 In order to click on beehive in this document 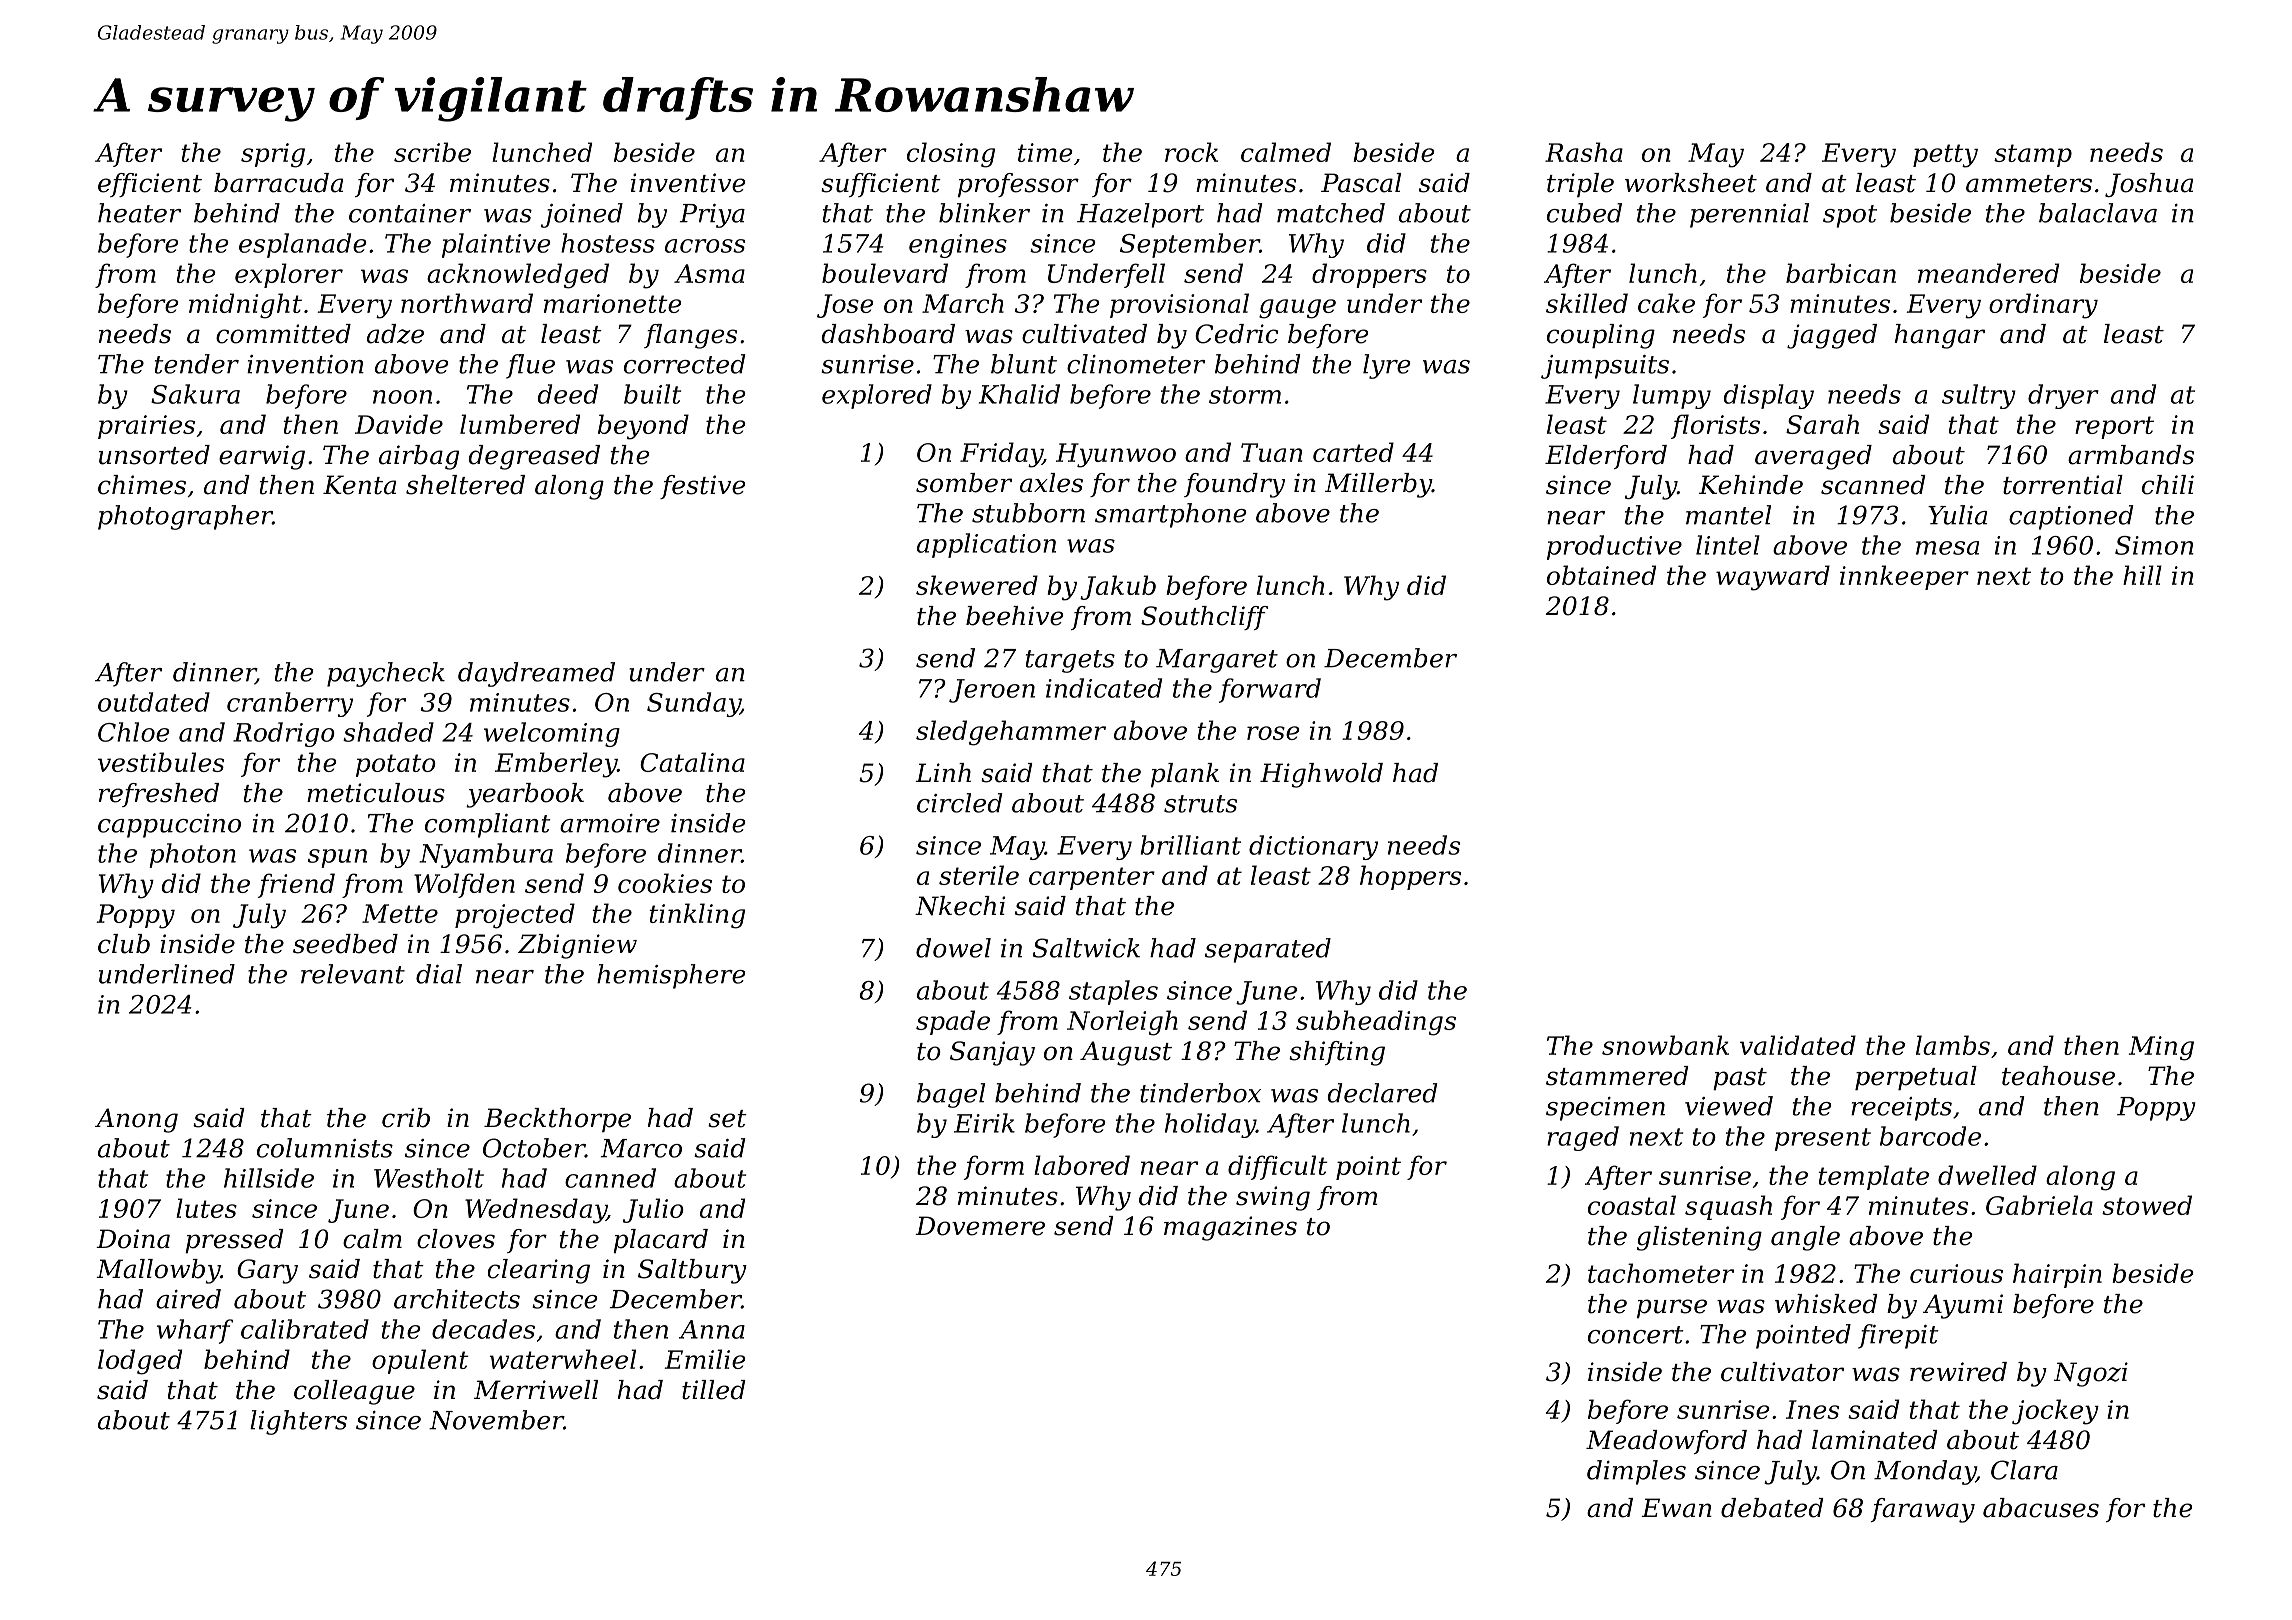, I will do `click(1014, 616)`.
